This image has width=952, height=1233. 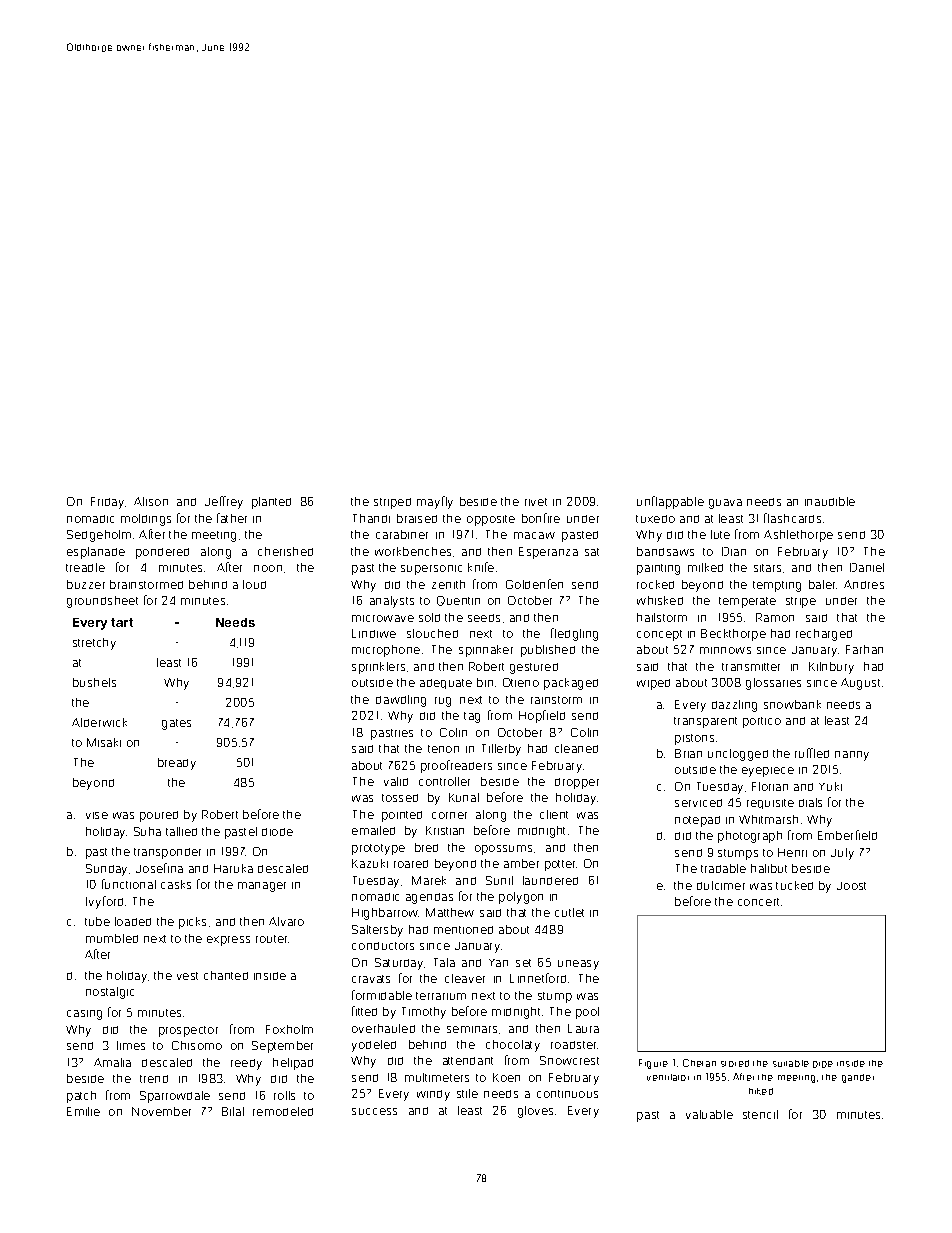 What do you see at coordinates (738, 755) in the image?
I see `unclogged` at bounding box center [738, 755].
